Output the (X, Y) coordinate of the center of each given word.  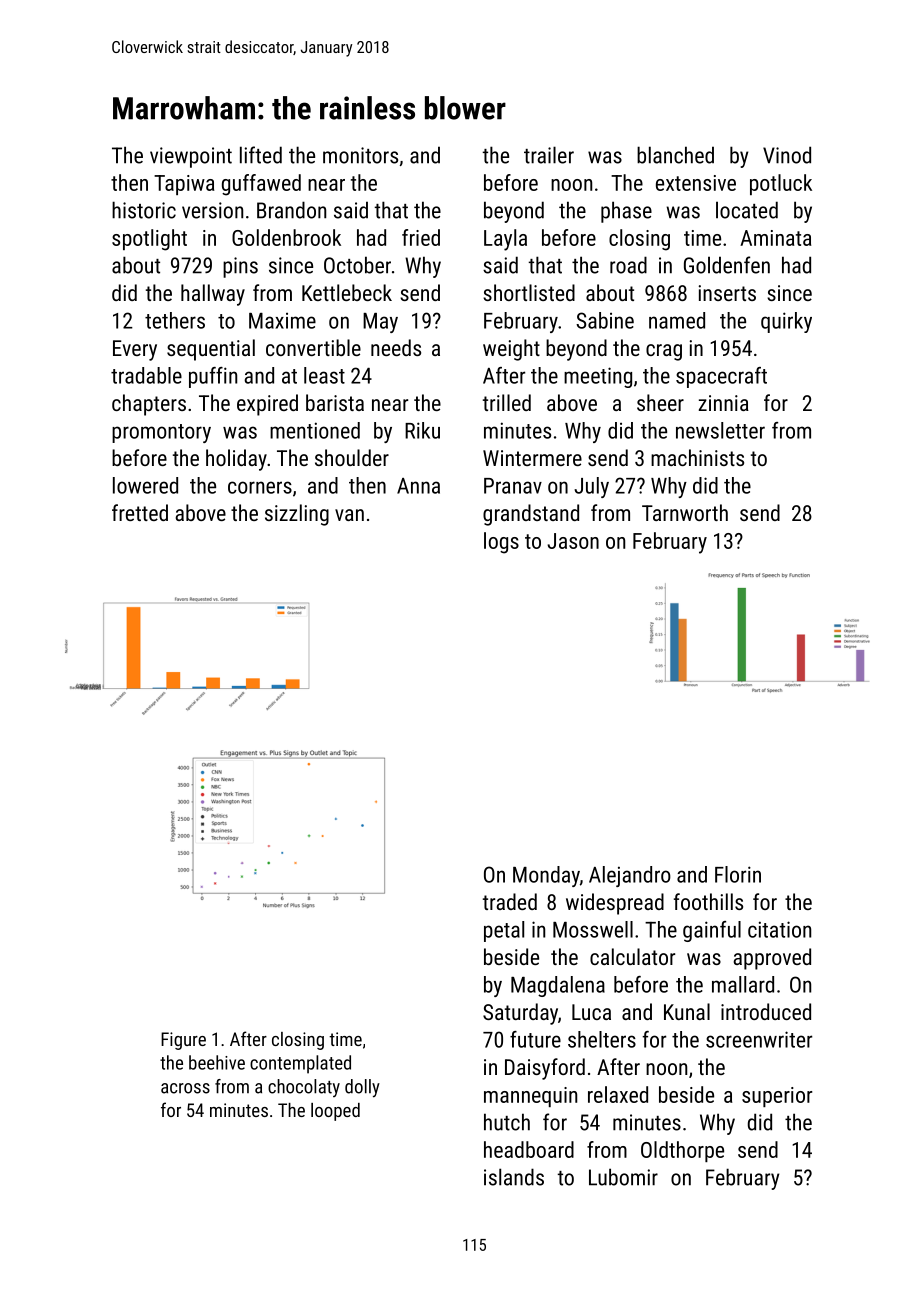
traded (510, 901)
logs (501, 543)
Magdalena (558, 986)
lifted (261, 155)
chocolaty (304, 1088)
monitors (360, 155)
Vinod (787, 155)
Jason (573, 541)
